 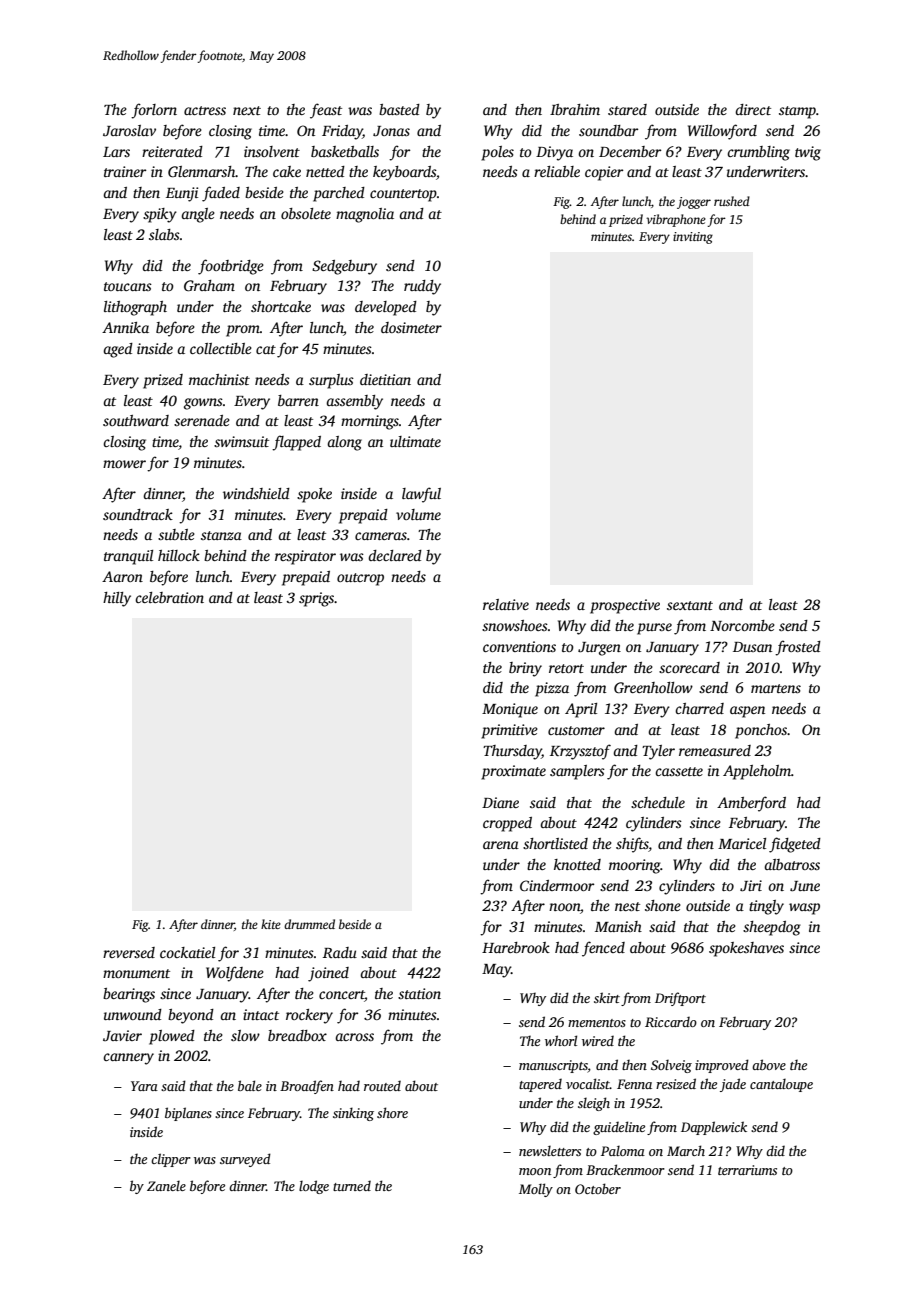 What do you see at coordinates (117, 599) in the image?
I see `hilly` at bounding box center [117, 599].
